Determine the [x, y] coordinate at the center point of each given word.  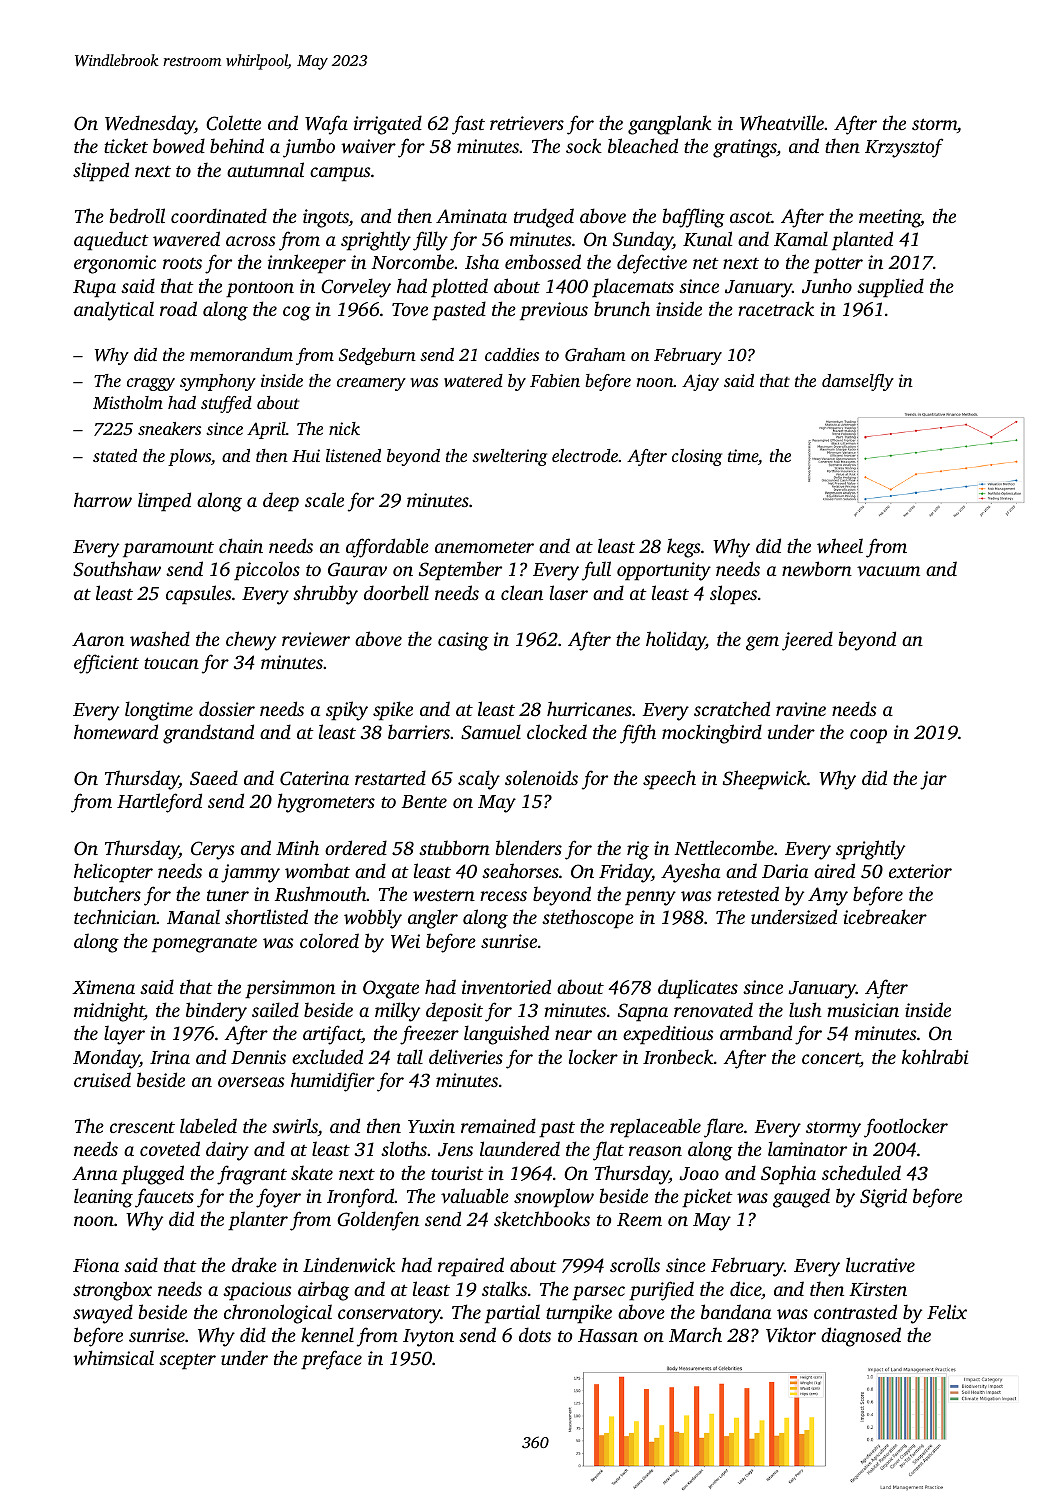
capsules [198, 595]
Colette [233, 123]
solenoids [541, 777]
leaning [103, 1198]
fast [468, 125]
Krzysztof [904, 148]
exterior [920, 871]
